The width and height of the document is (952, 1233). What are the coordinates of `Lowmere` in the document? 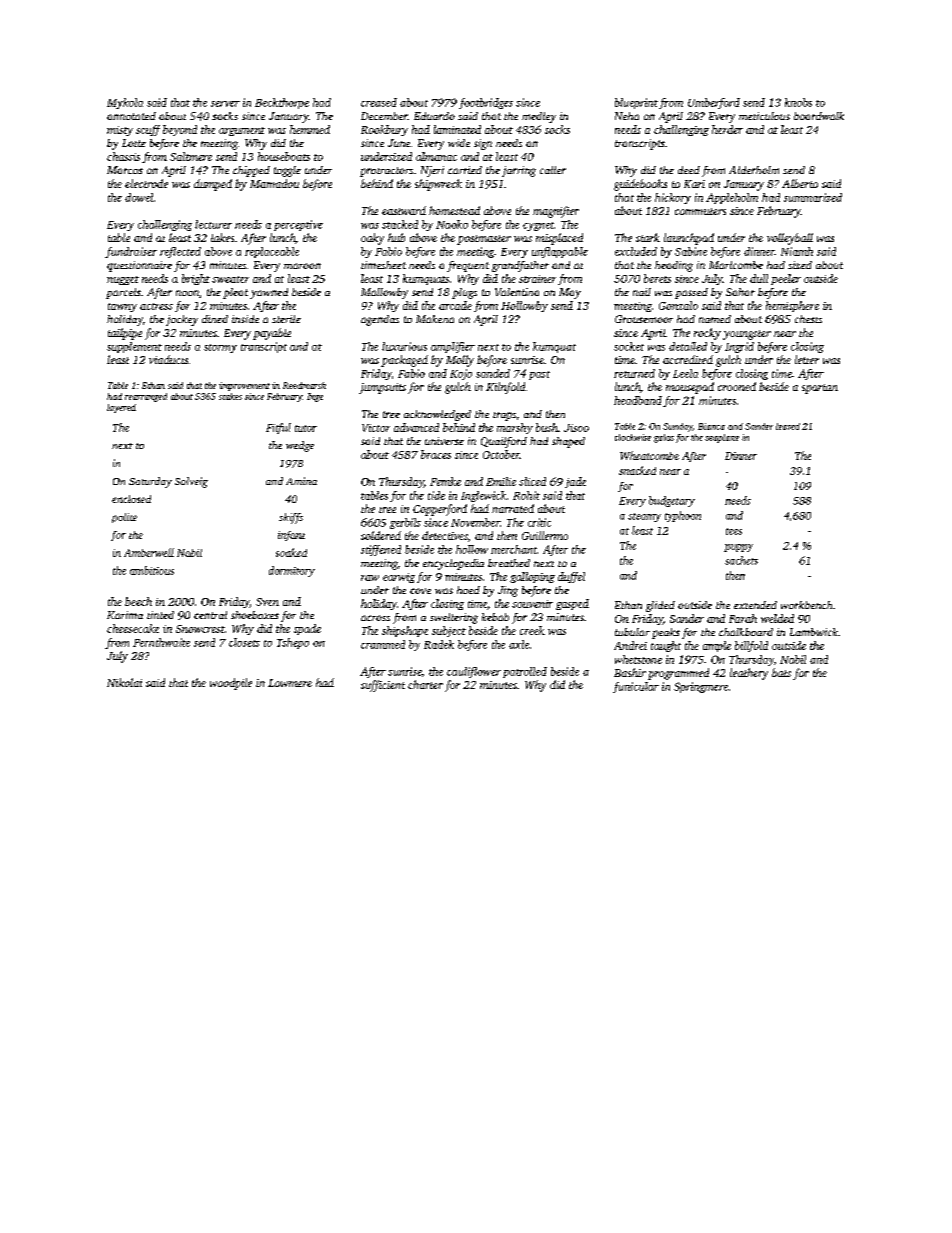 It's located at (290, 683).
